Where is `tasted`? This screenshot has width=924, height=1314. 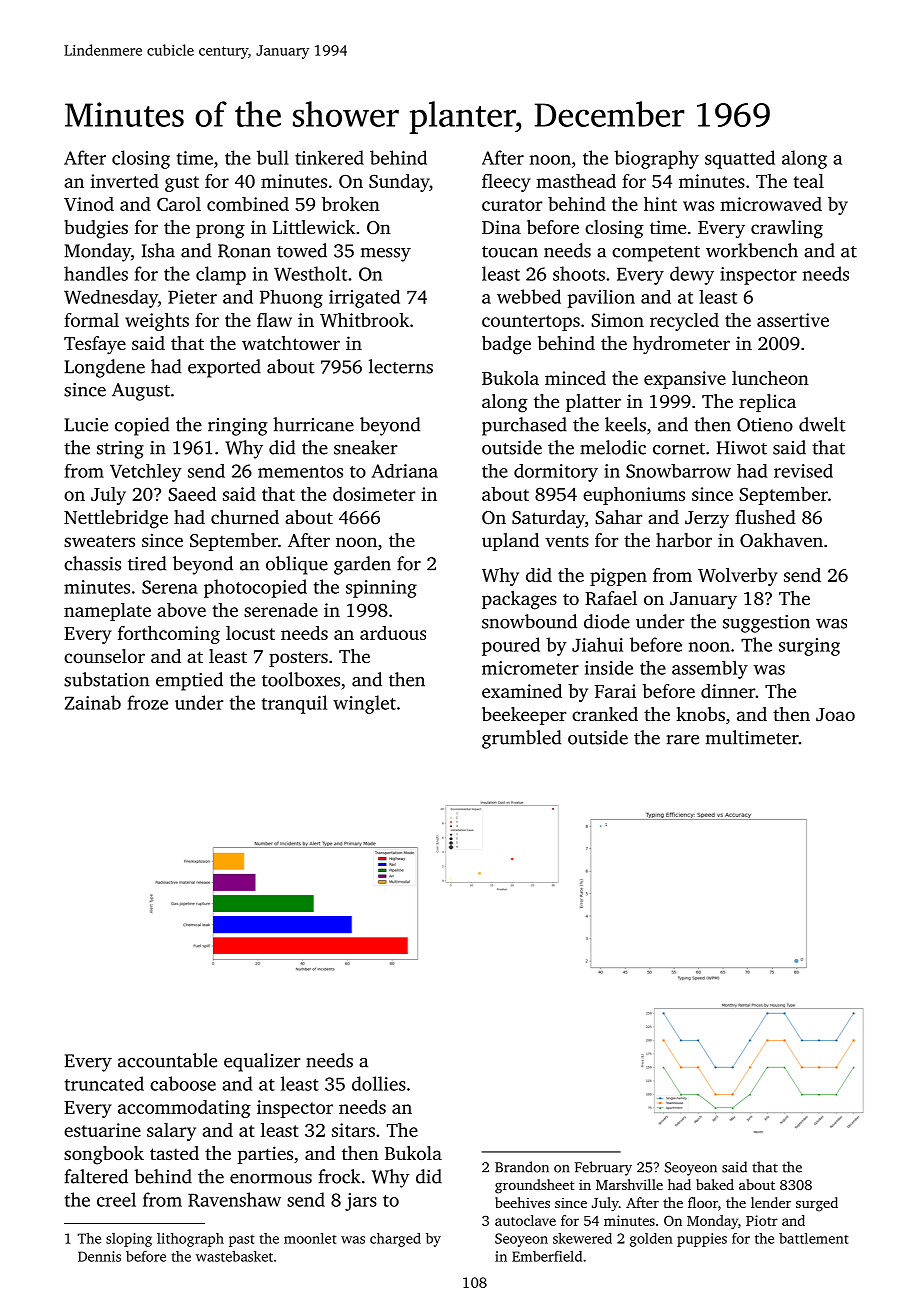 tasted is located at coordinates (174, 1153).
